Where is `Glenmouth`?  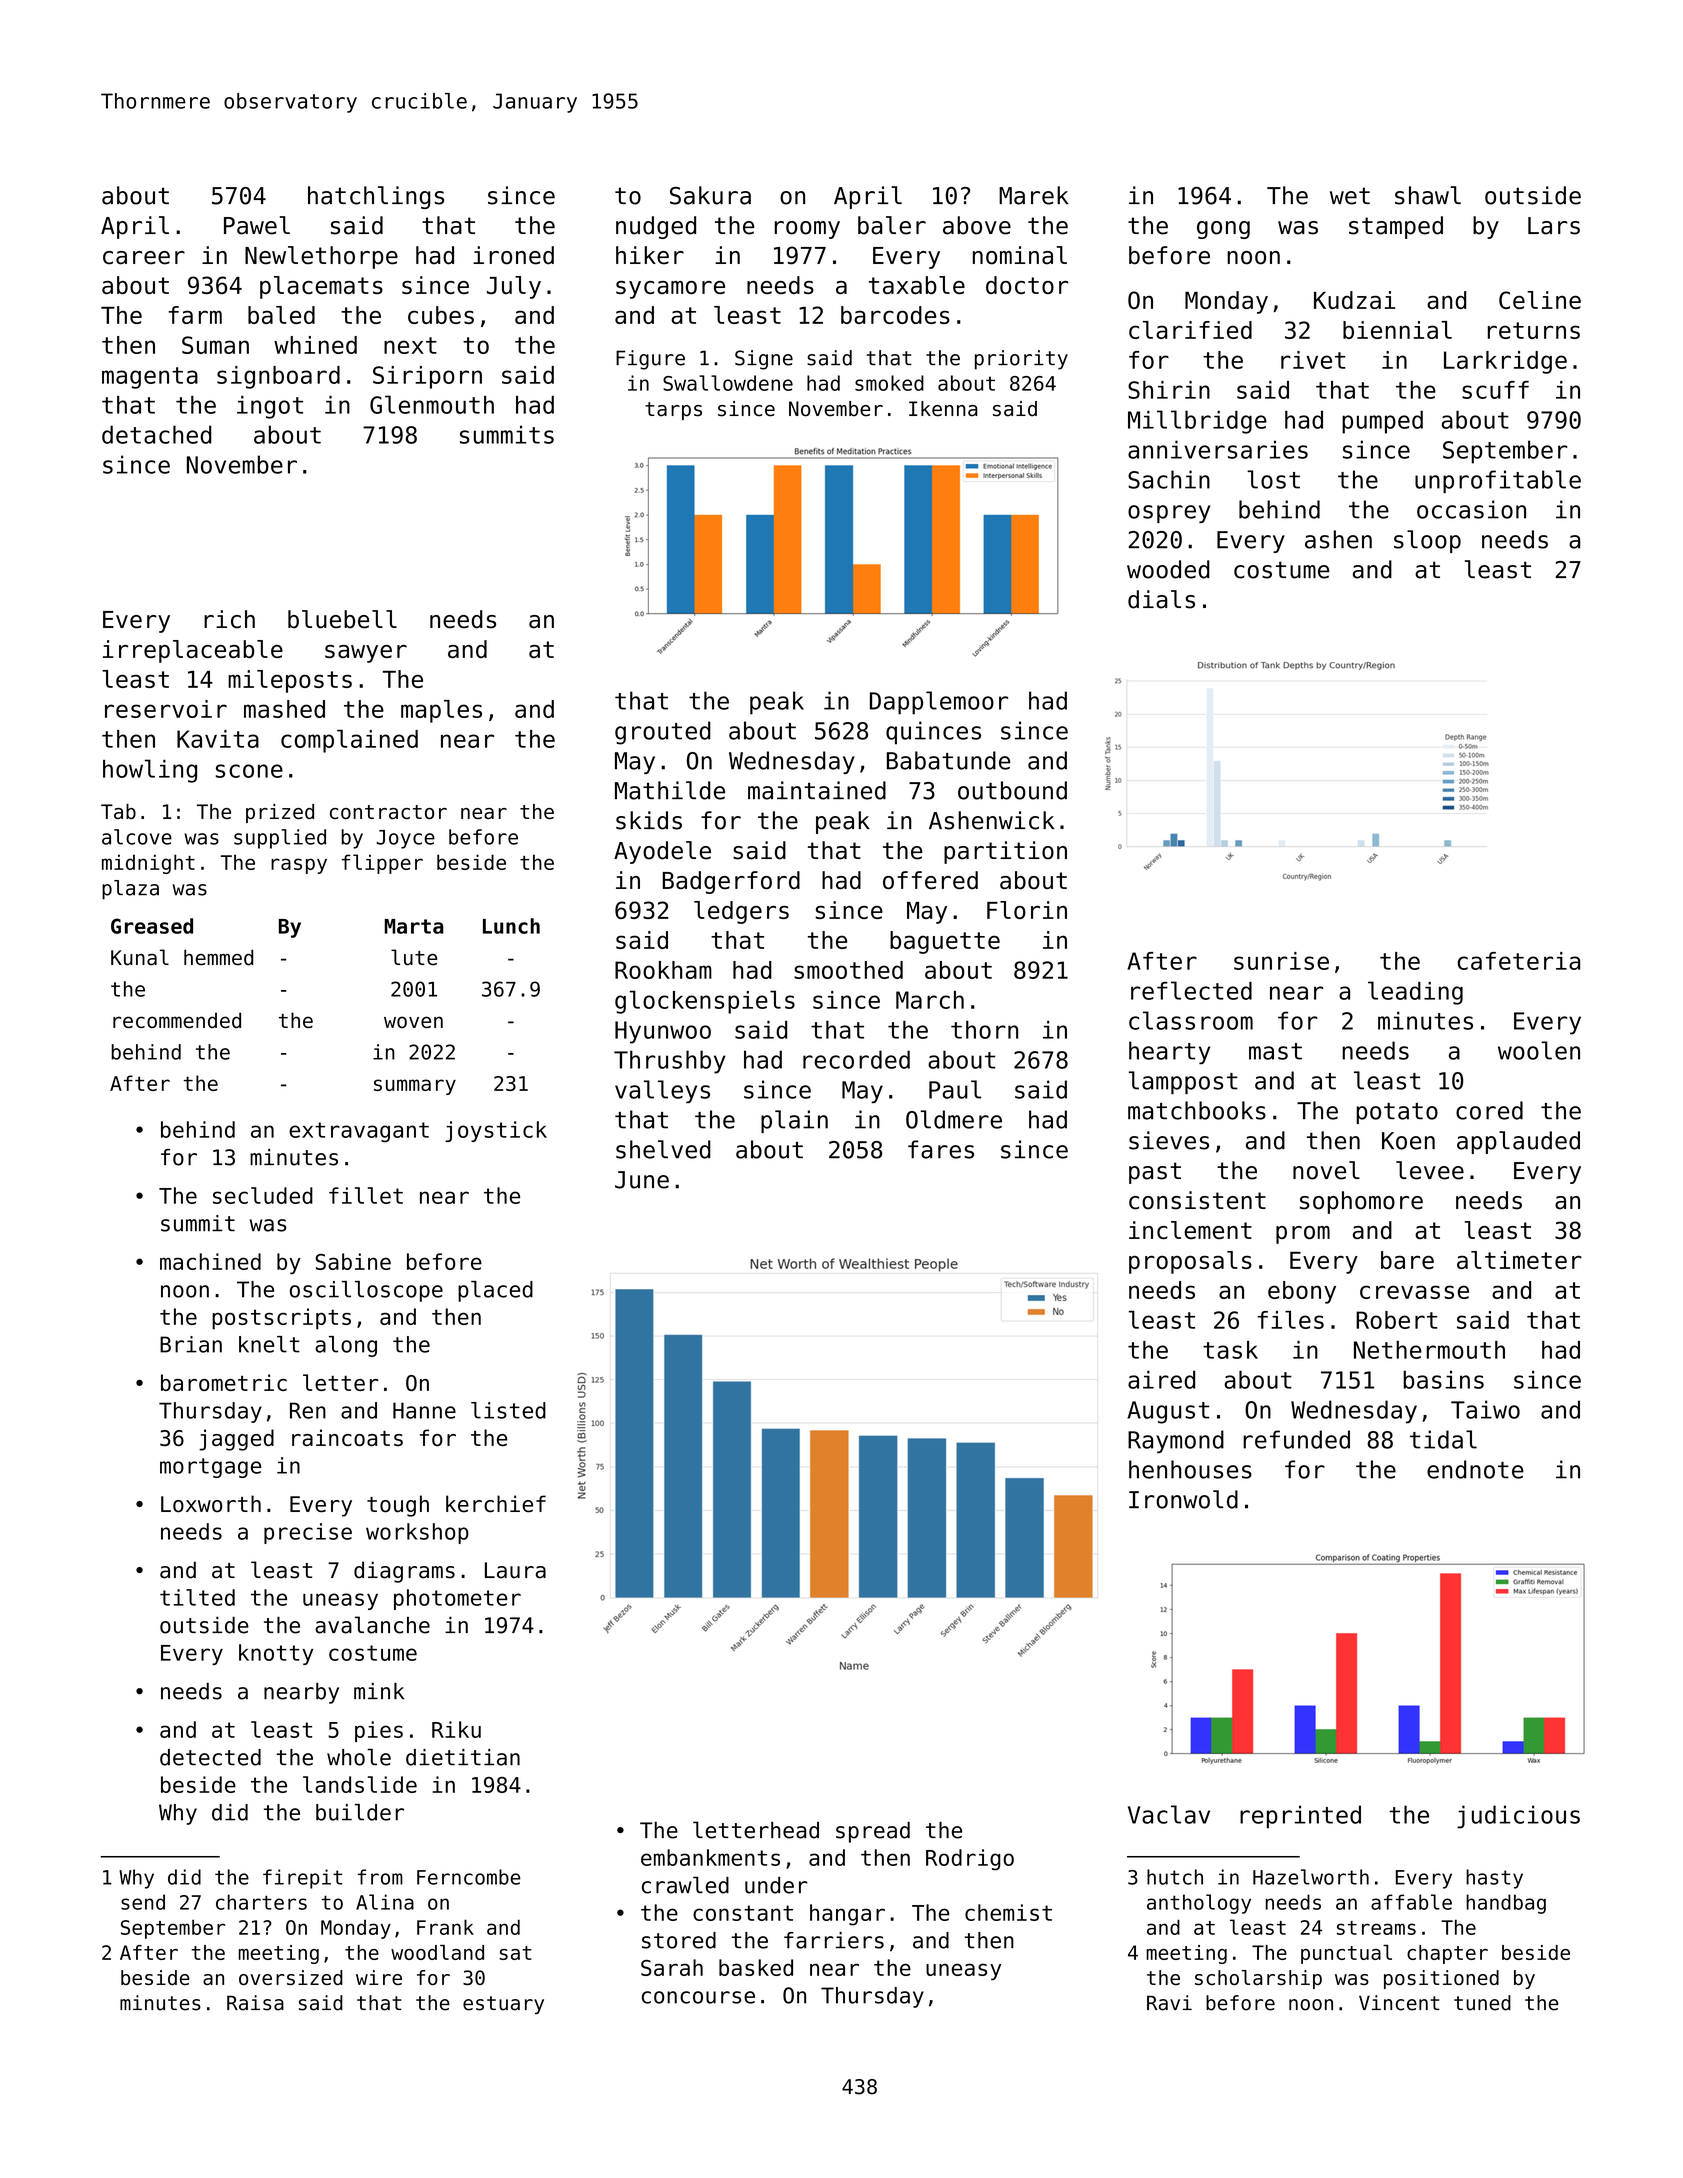
Glenmouth is located at coordinates (432, 404).
